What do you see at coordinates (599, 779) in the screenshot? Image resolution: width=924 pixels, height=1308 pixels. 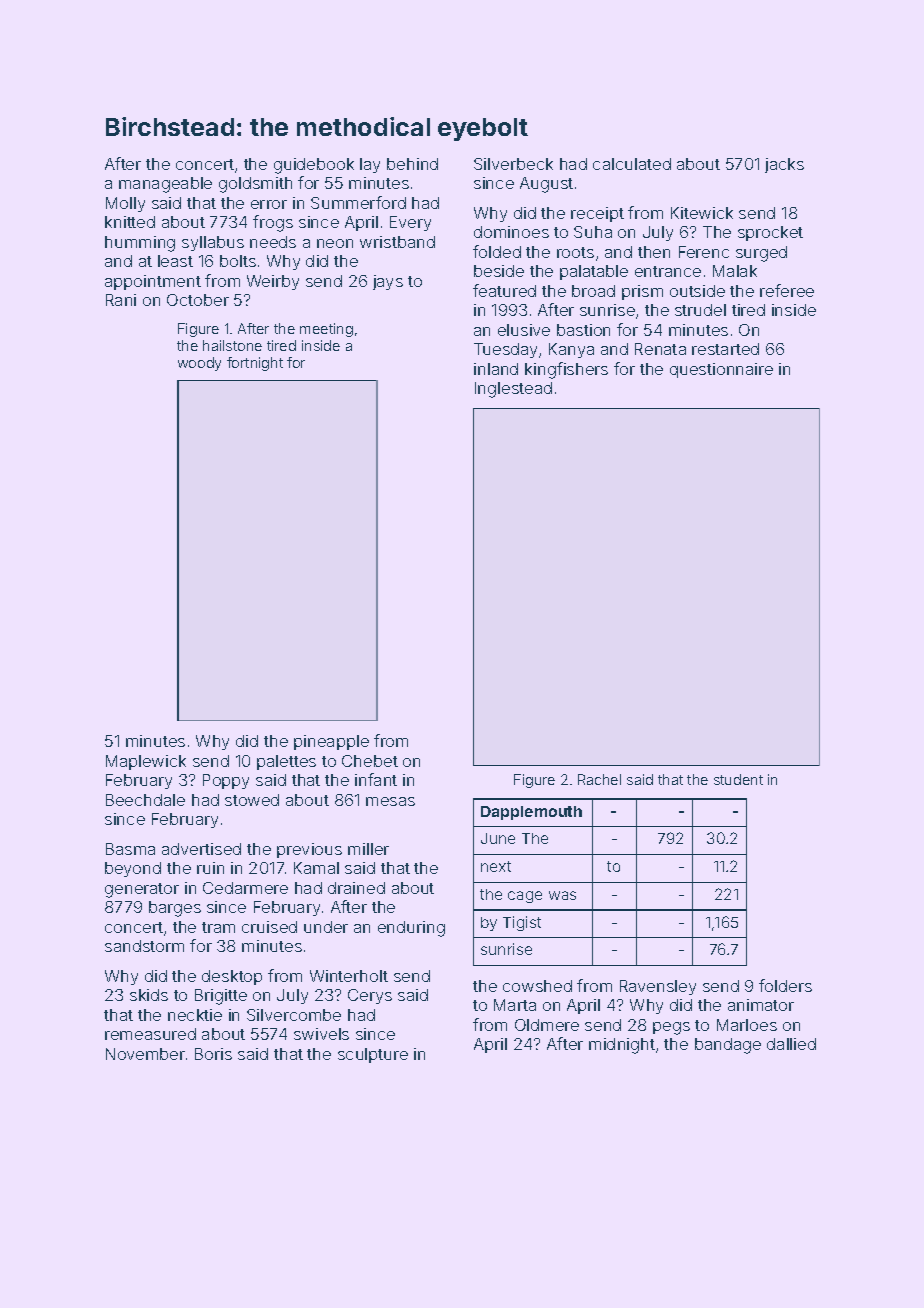 I see `Rachel` at bounding box center [599, 779].
